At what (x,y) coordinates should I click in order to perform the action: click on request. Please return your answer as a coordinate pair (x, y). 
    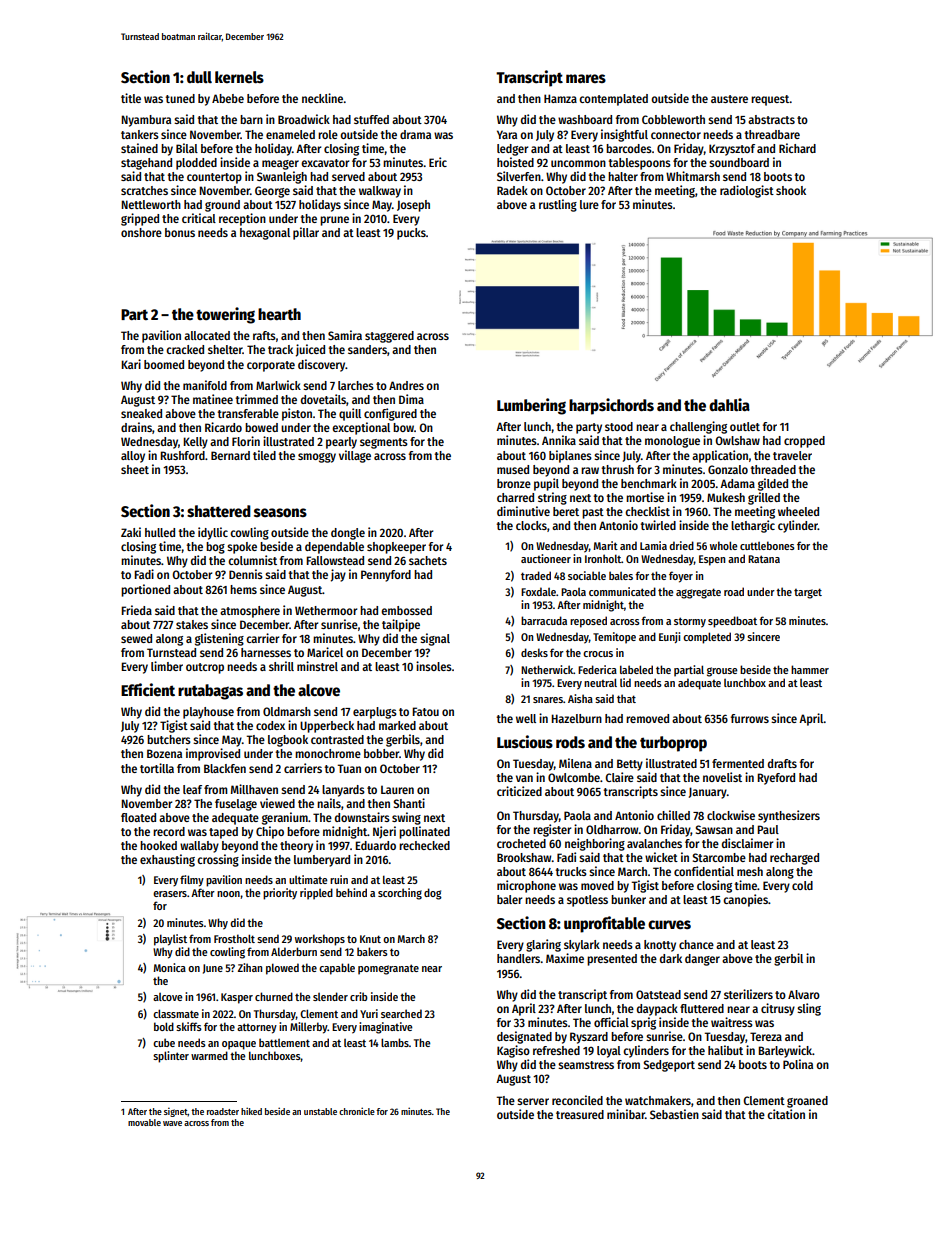
    Looking at the image, I should click on (770, 100).
